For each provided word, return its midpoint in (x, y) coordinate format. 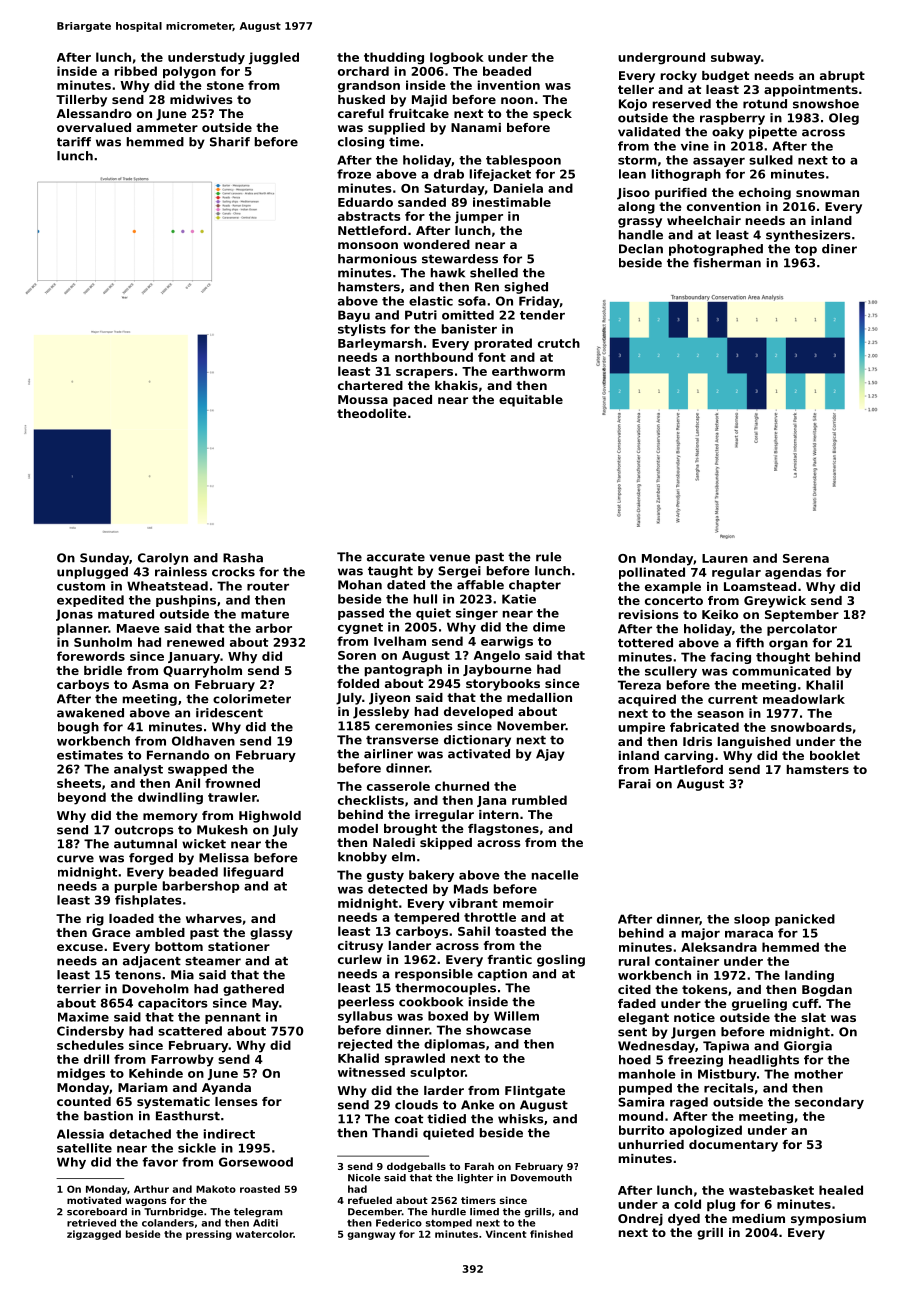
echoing (765, 194)
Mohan (360, 585)
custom (81, 586)
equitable (531, 401)
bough (78, 728)
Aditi (265, 1223)
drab (449, 174)
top (806, 250)
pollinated (652, 573)
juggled (274, 58)
